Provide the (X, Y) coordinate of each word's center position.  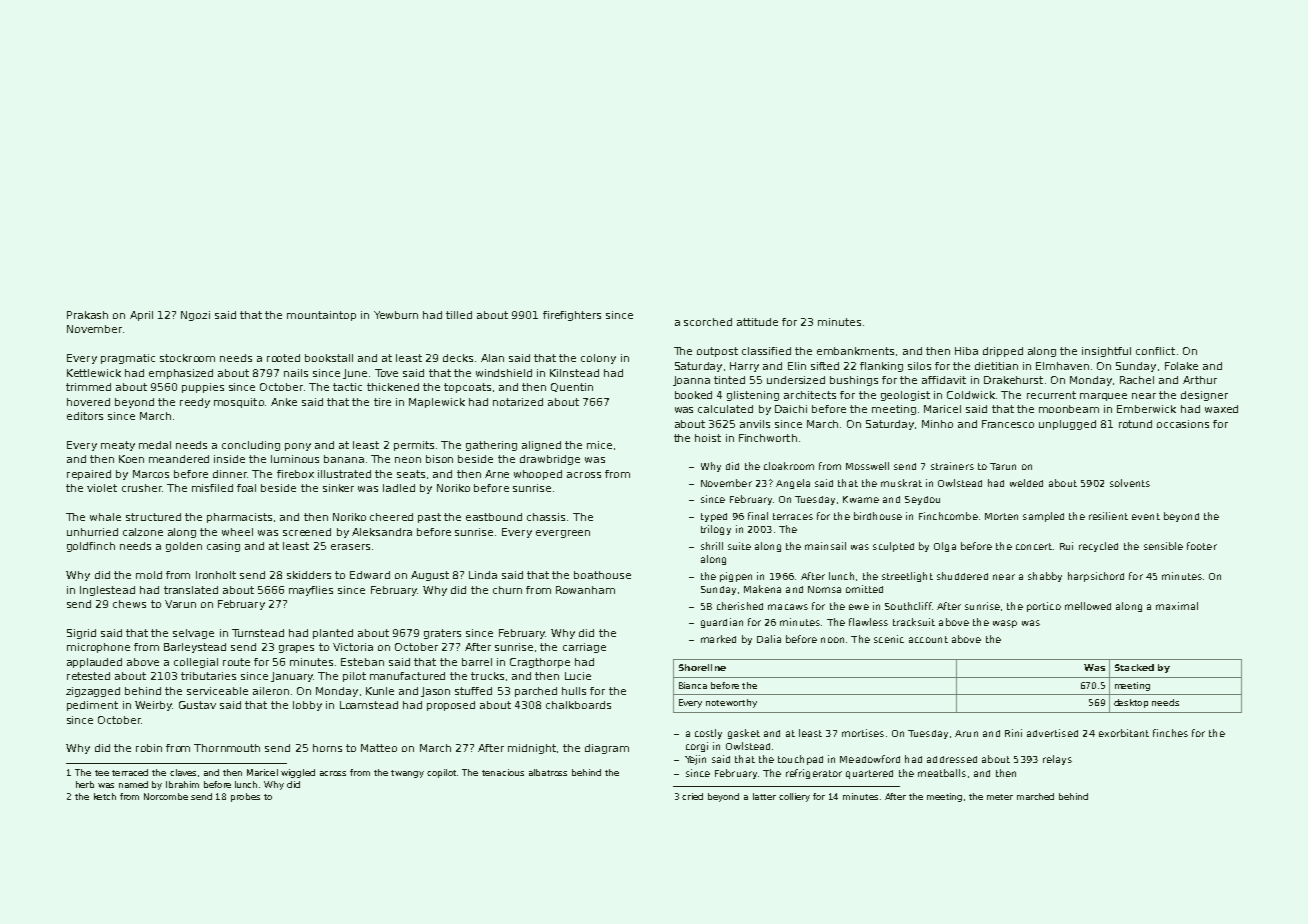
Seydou (922, 500)
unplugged (1067, 425)
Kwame (861, 499)
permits (414, 446)
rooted (283, 358)
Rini (1013, 733)
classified (766, 351)
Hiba (966, 351)
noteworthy (731, 703)
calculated (725, 409)
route (236, 662)
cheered (391, 517)
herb (85, 784)
